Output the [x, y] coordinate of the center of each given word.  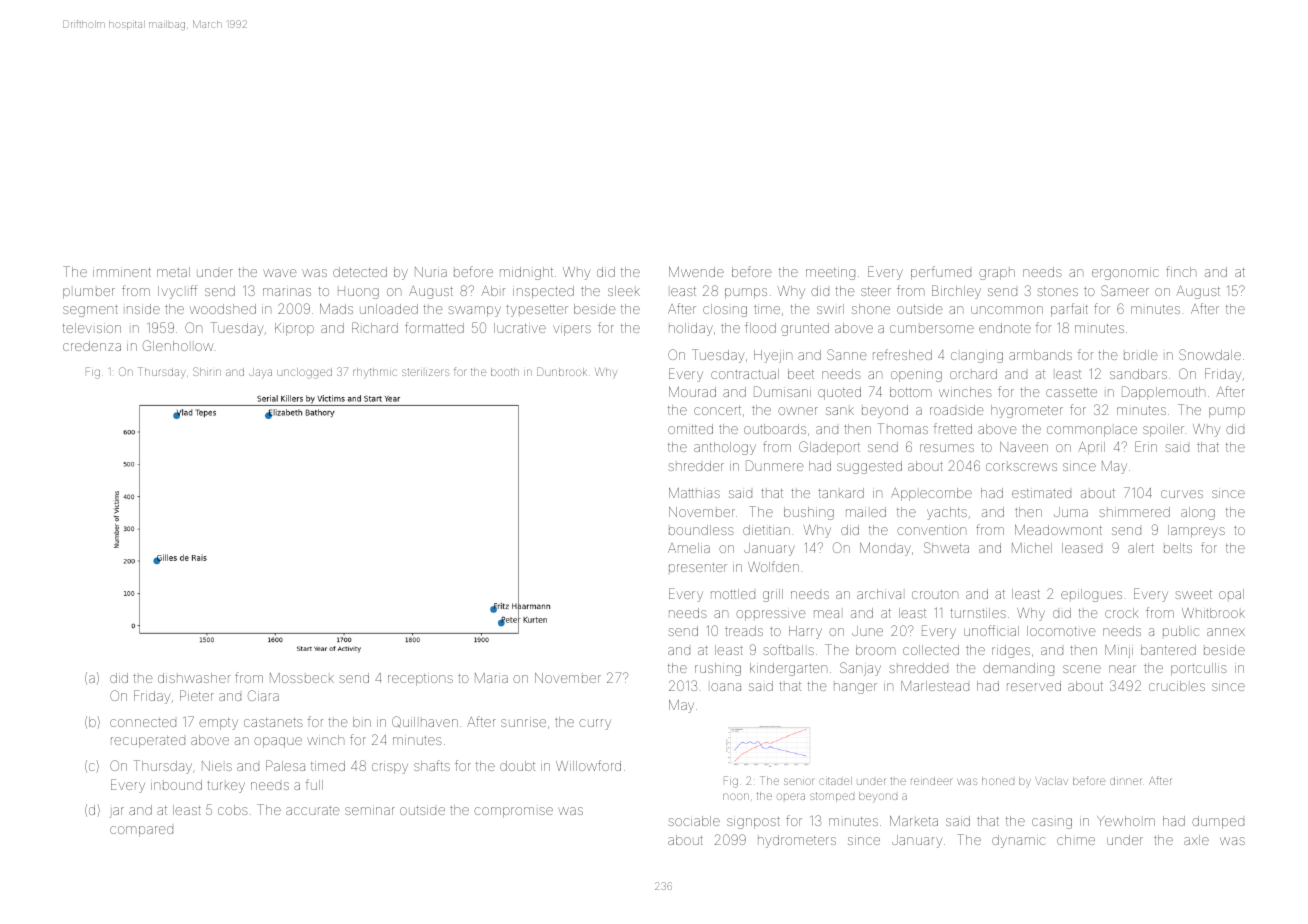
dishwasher [194, 678]
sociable [694, 821]
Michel [1032, 548]
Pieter [197, 695]
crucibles [1177, 686]
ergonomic [1125, 274]
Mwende [696, 272]
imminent [122, 272]
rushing [718, 669]
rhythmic [375, 373]
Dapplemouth [1163, 393]
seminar [370, 811]
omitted [690, 429]
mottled [733, 594]
